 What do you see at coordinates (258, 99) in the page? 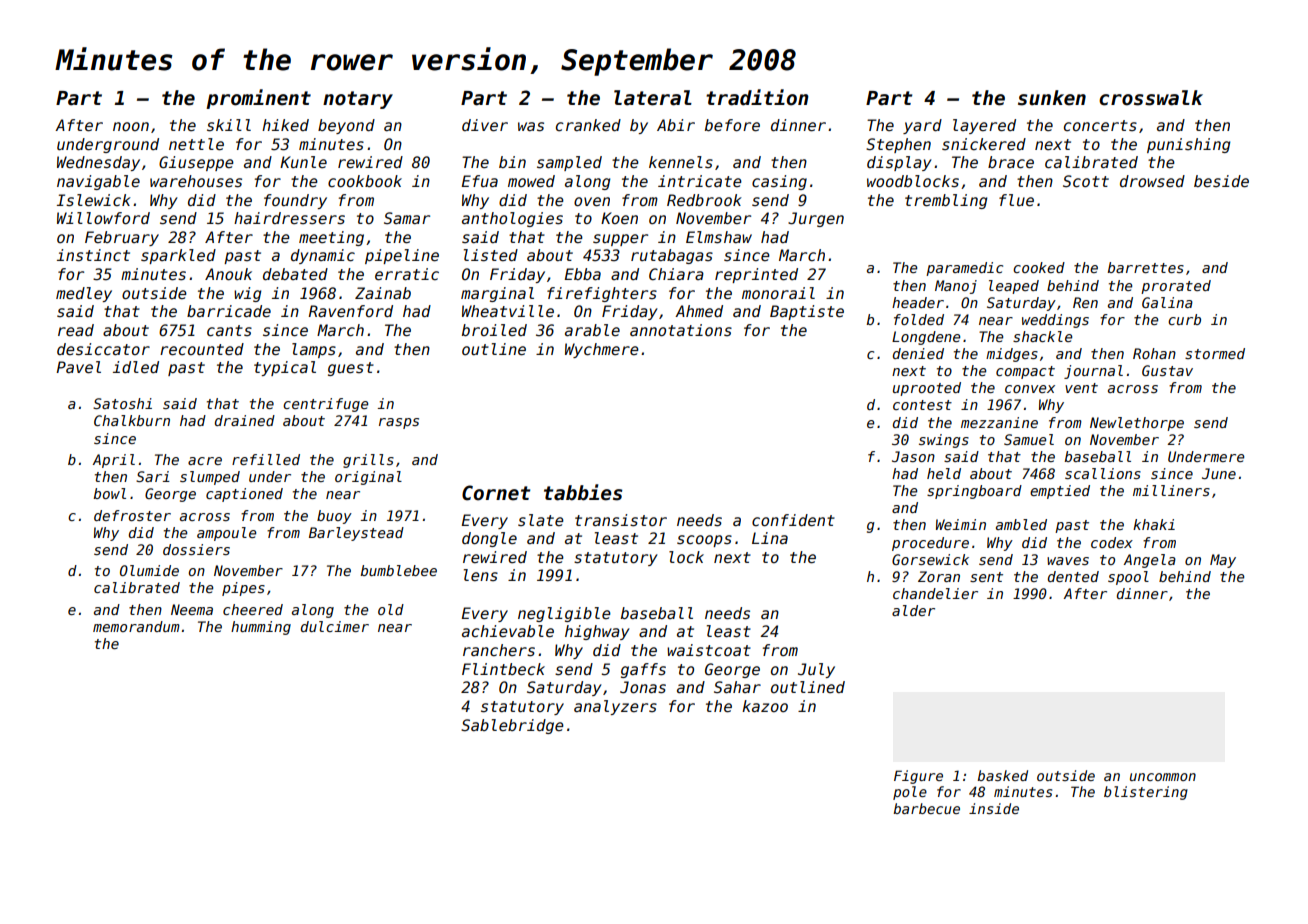
I see `prominent` at bounding box center [258, 99].
